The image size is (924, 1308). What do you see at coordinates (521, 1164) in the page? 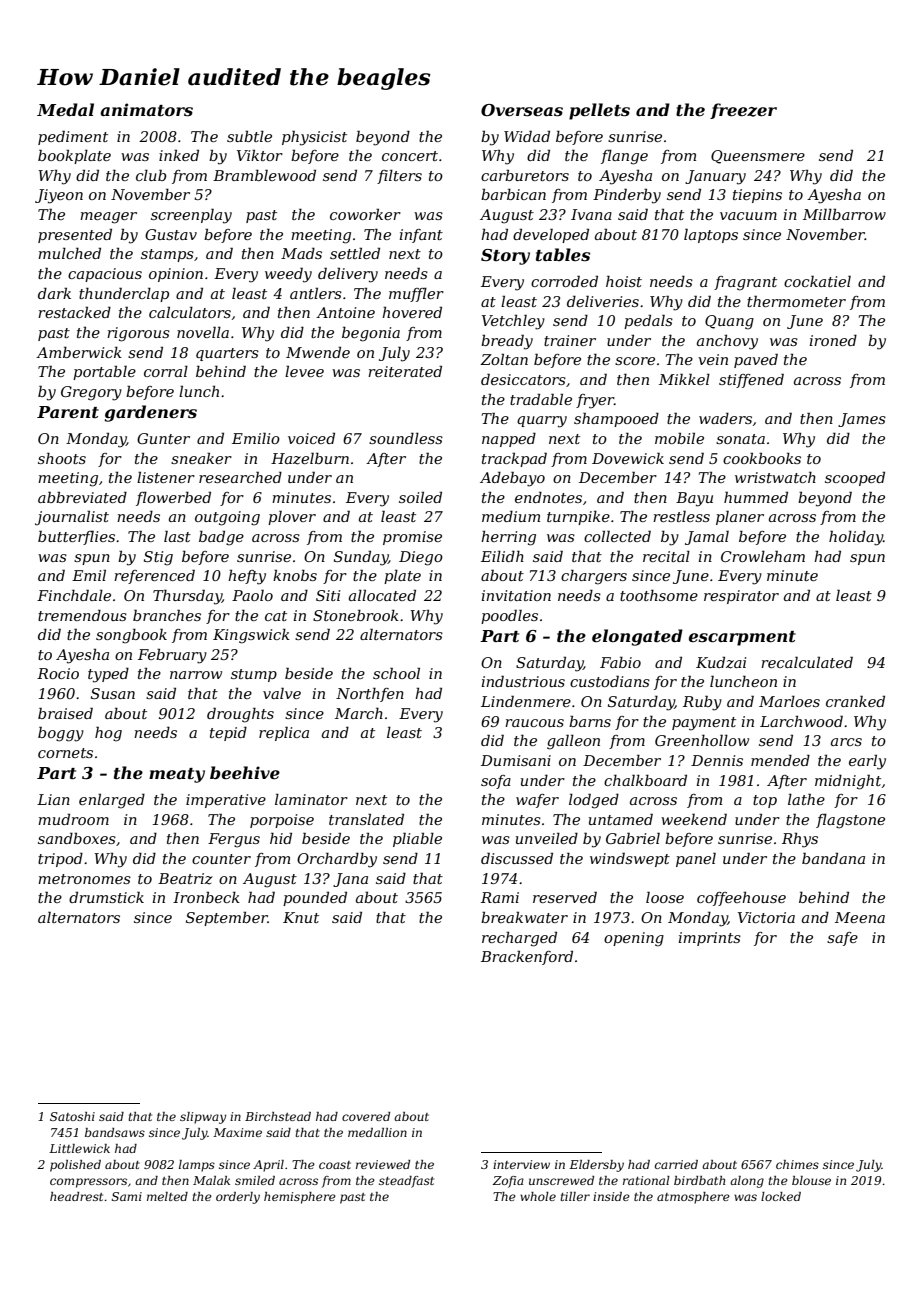
I see `interview` at bounding box center [521, 1164].
